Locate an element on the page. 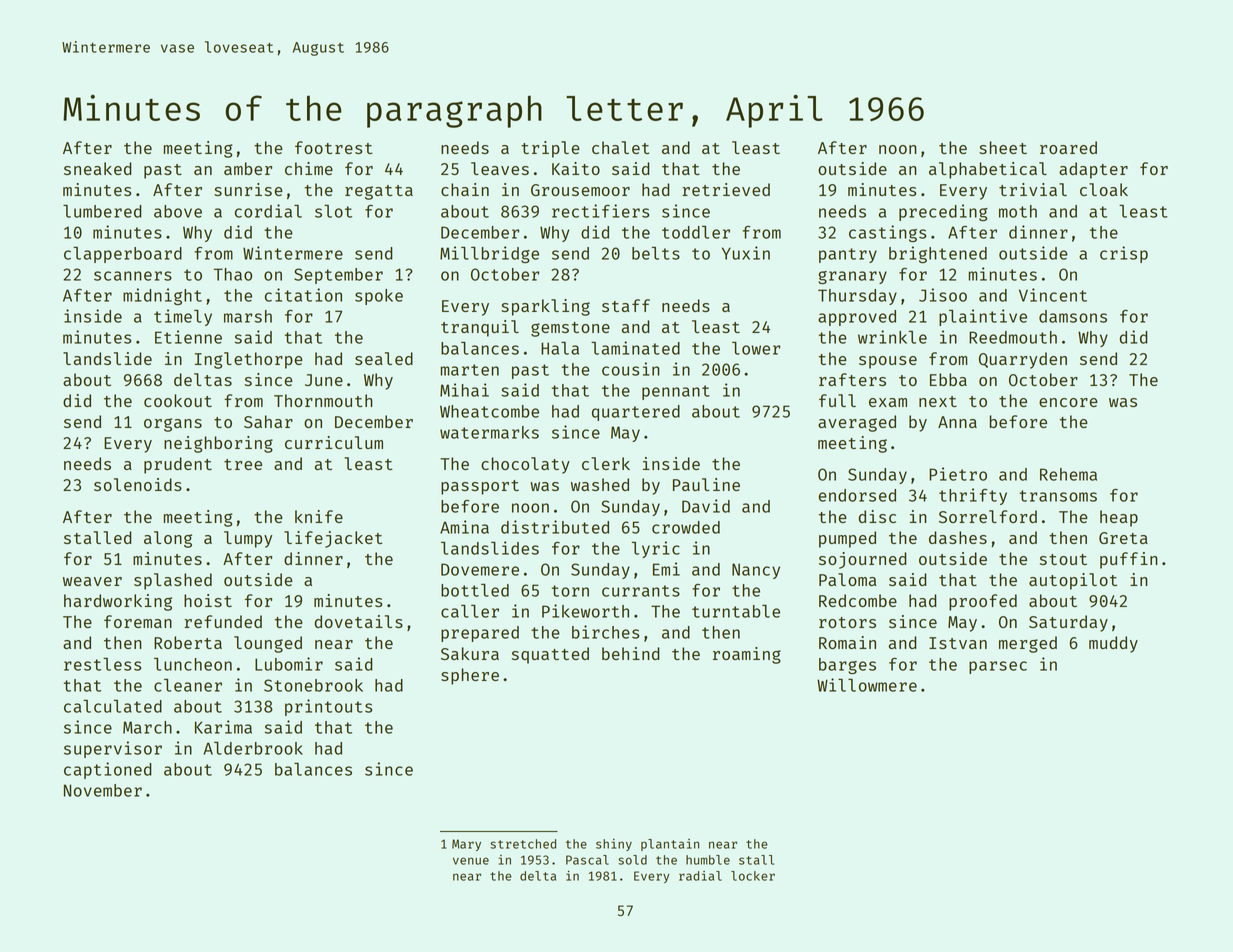 The image size is (1233, 952). pumped is located at coordinates (847, 539).
